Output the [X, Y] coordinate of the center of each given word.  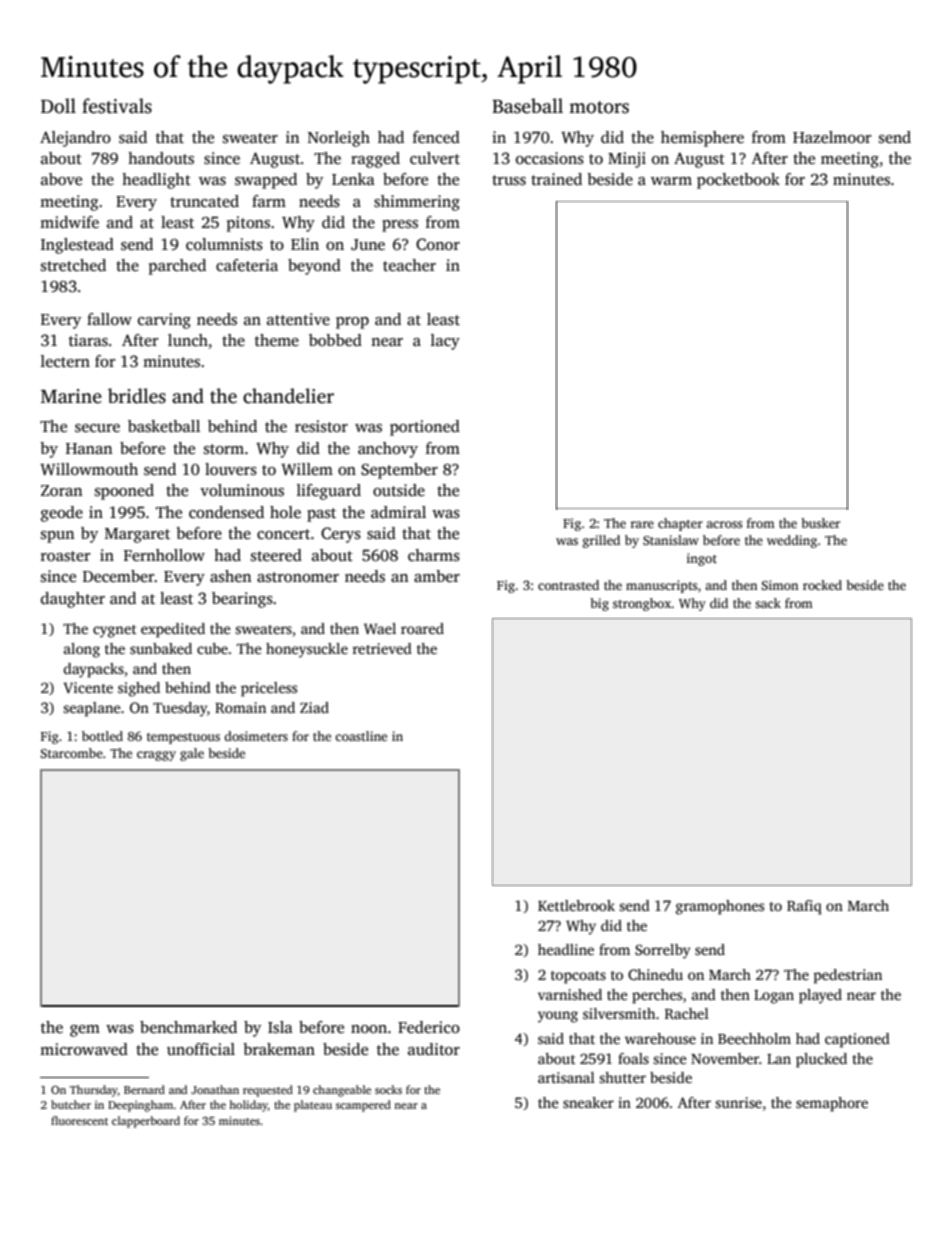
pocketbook [738, 181]
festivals [117, 106]
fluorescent [79, 1120]
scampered [363, 1106]
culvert [435, 158]
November [725, 1058]
